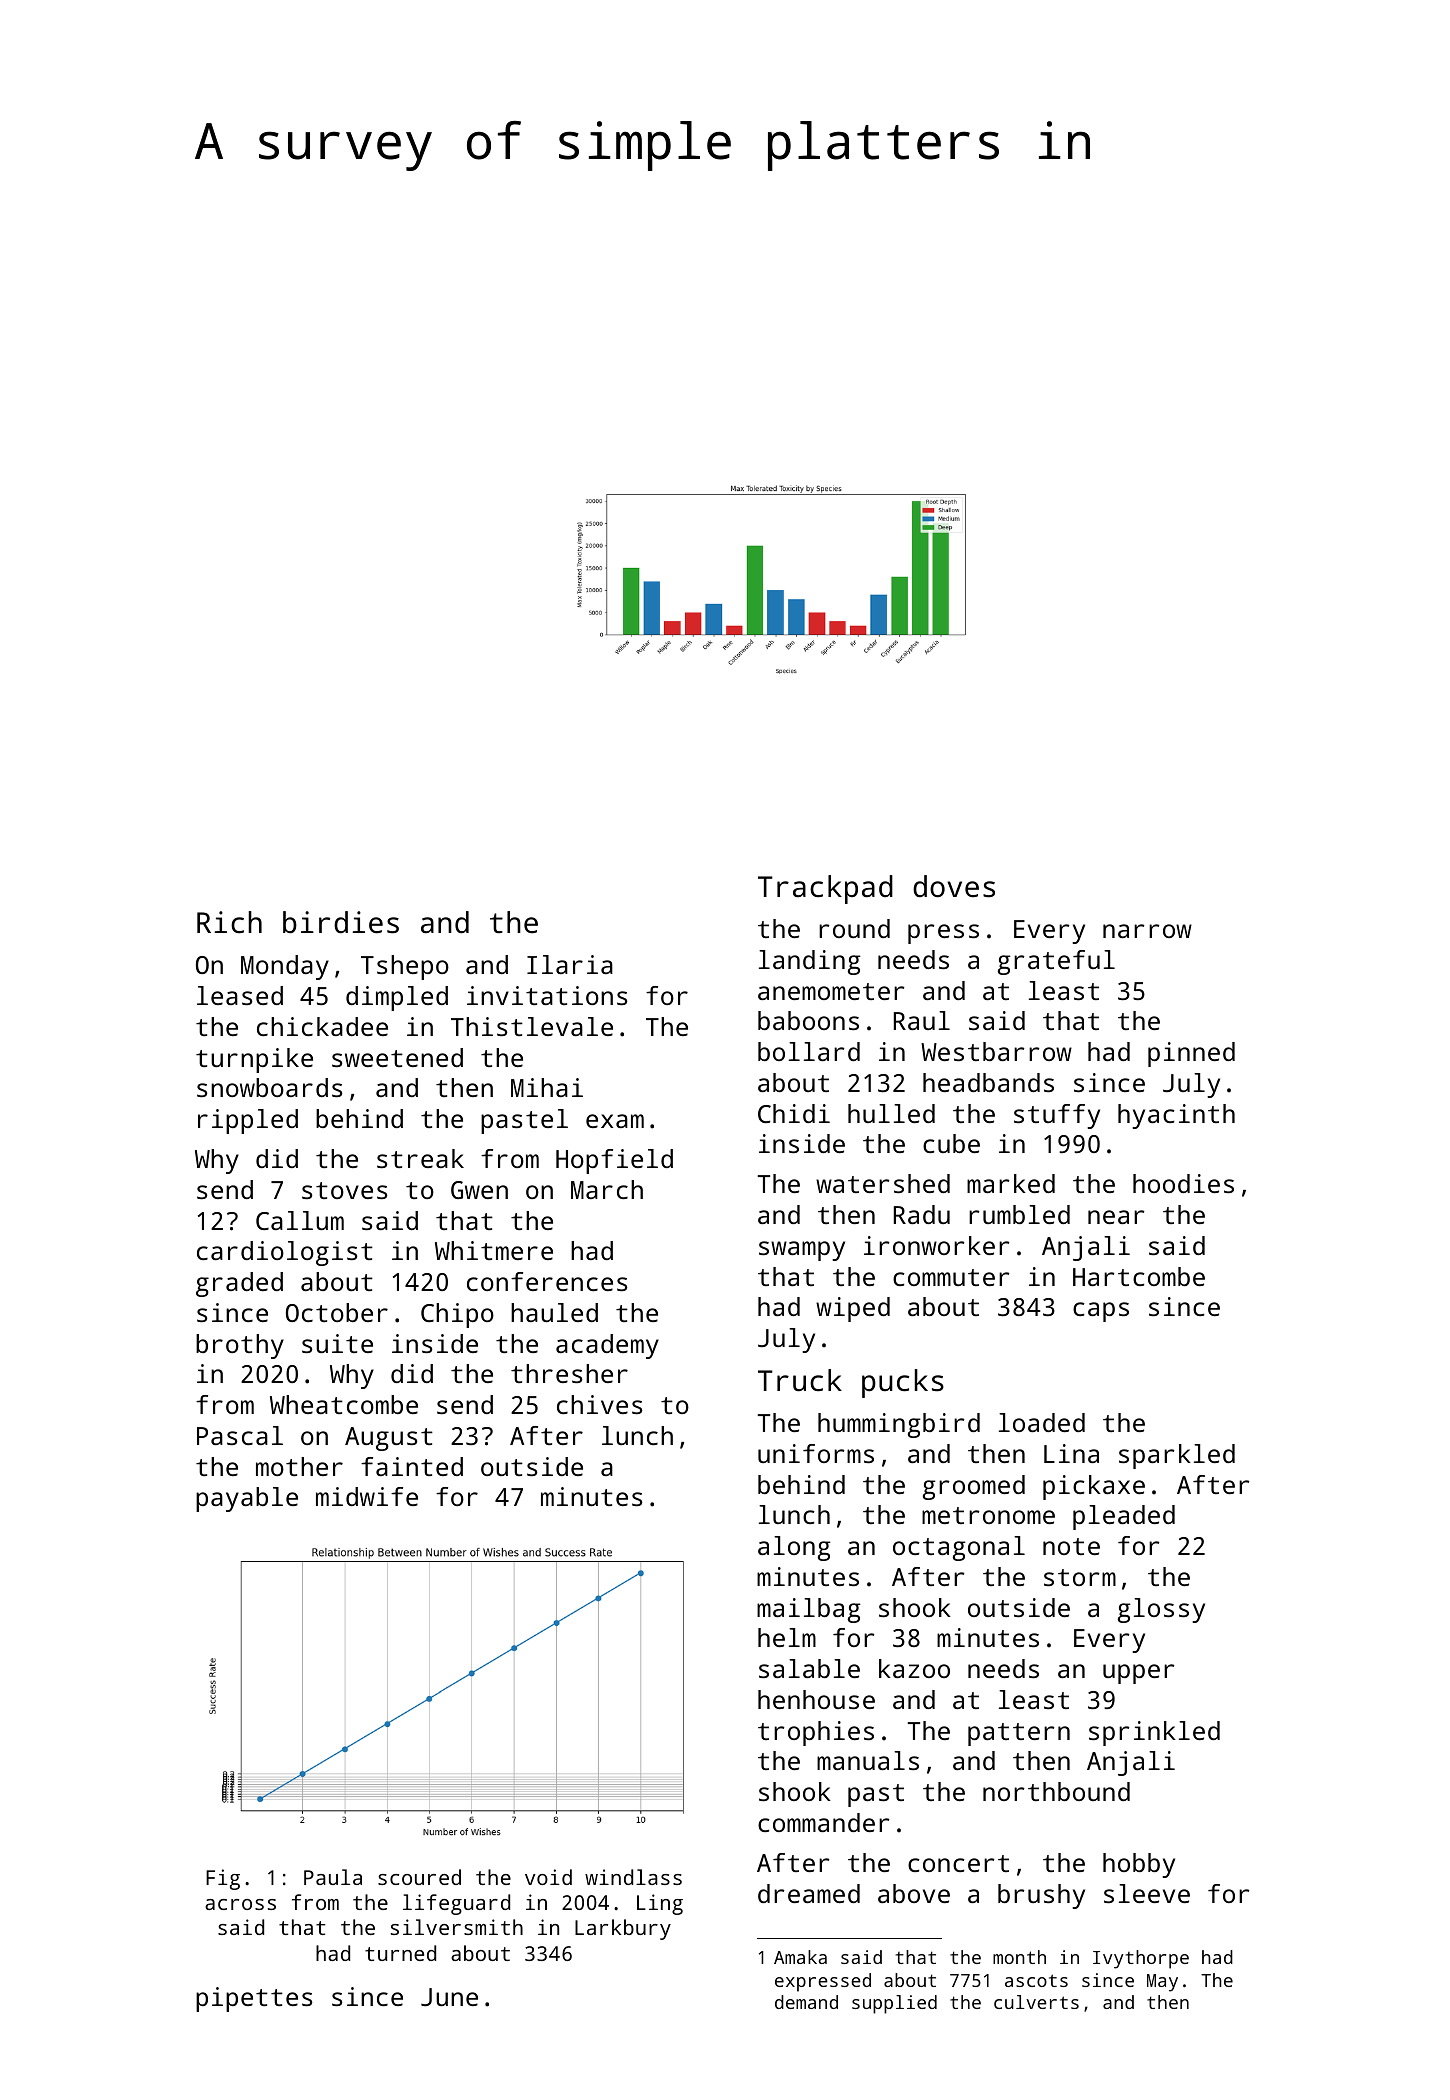 This screenshot has width=1450, height=2100. What do you see at coordinates (1080, 1577) in the screenshot?
I see `storm` at bounding box center [1080, 1577].
